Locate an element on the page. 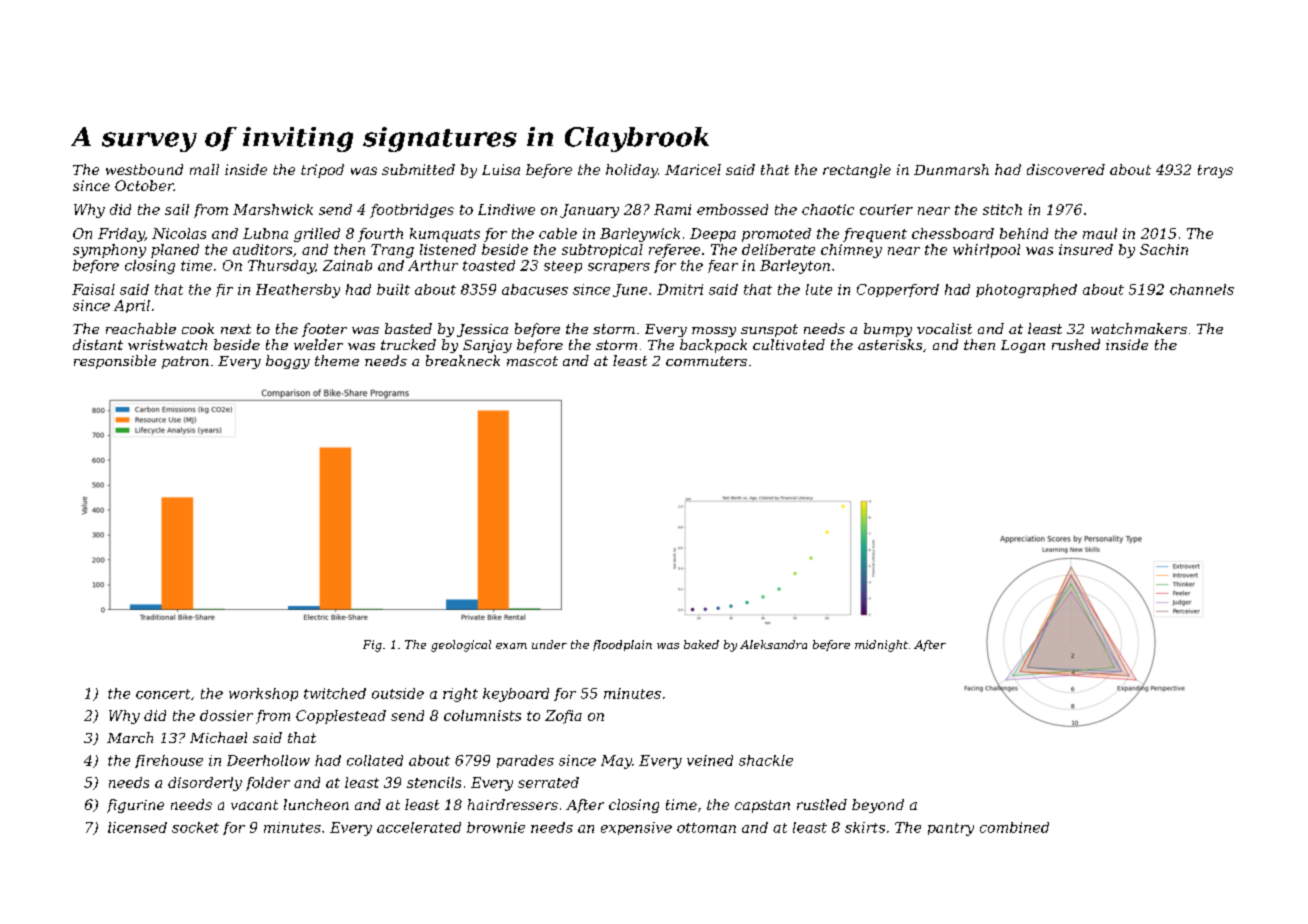  westbound is located at coordinates (144, 169).
